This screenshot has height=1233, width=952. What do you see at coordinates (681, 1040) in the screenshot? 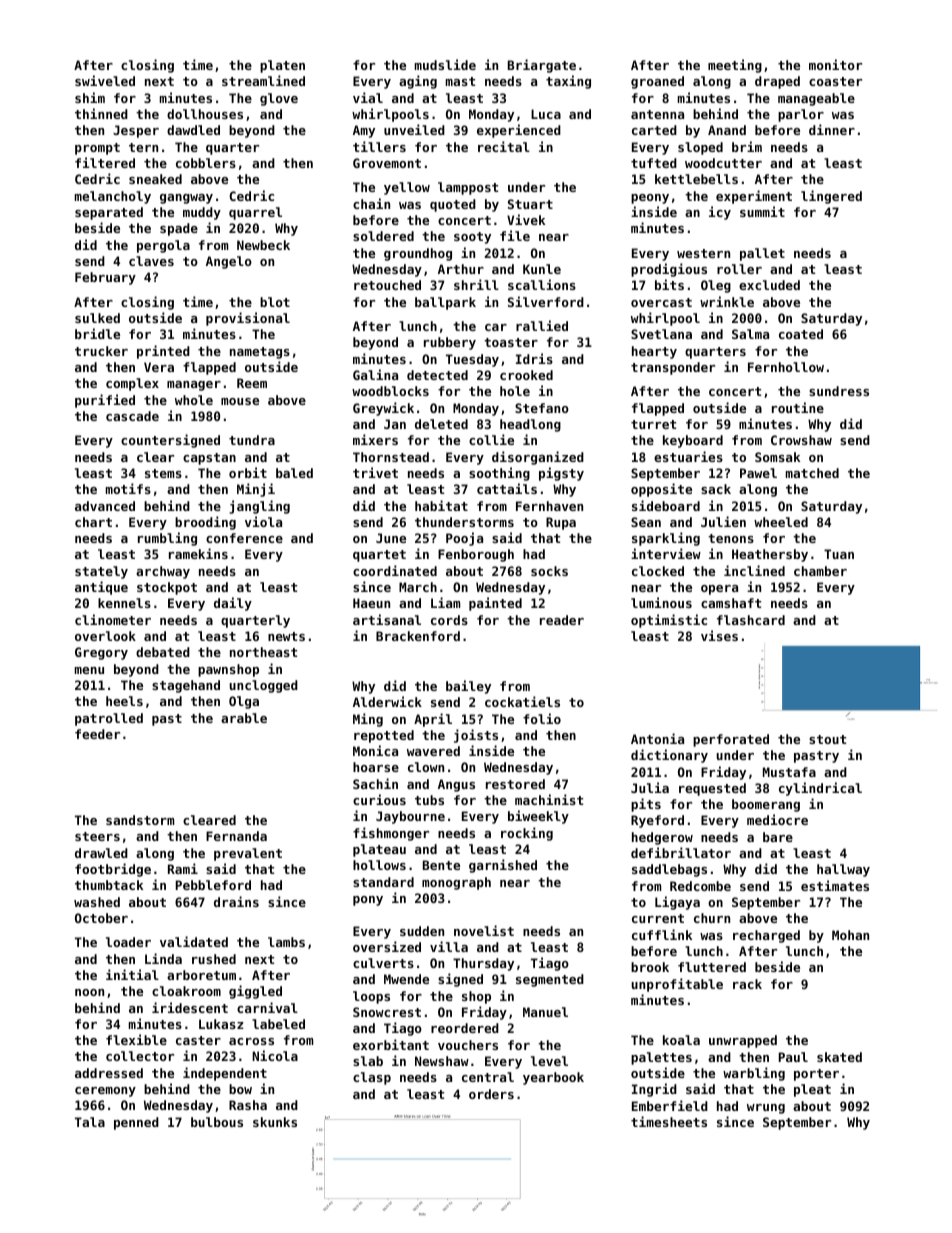
I see `koala` at bounding box center [681, 1040].
